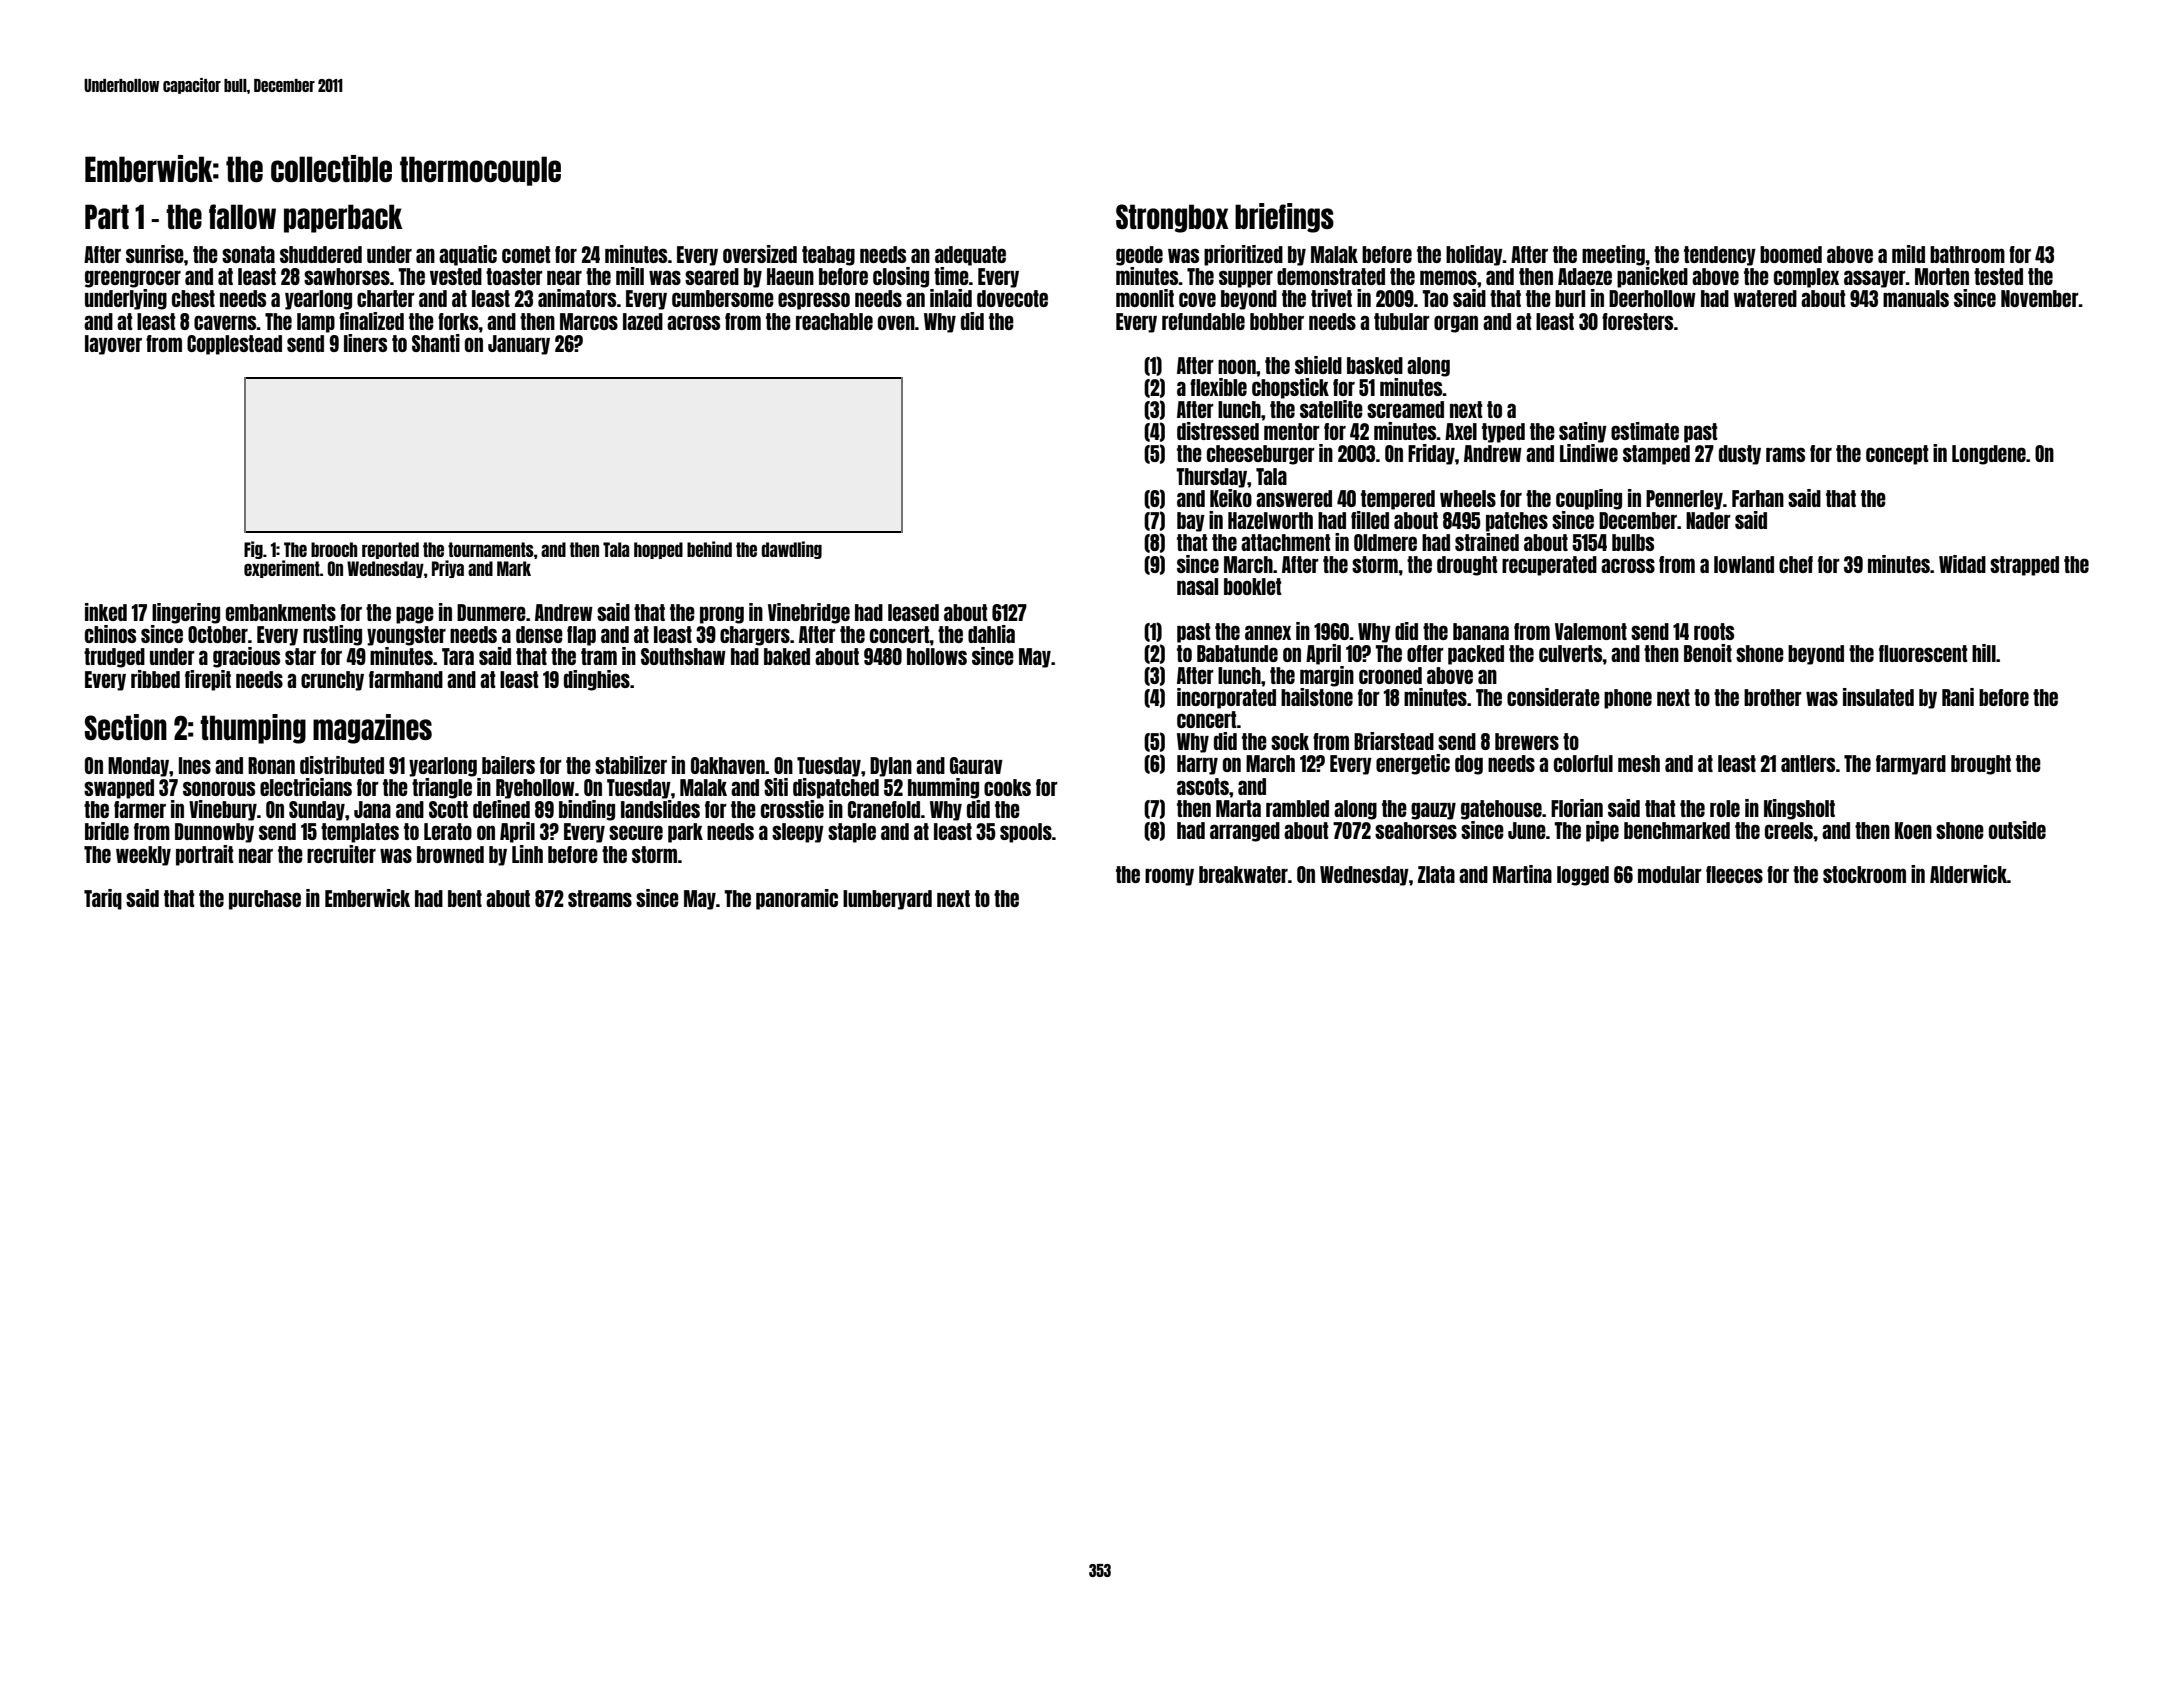 The image size is (2178, 1683). I want to click on espresso, so click(814, 301).
